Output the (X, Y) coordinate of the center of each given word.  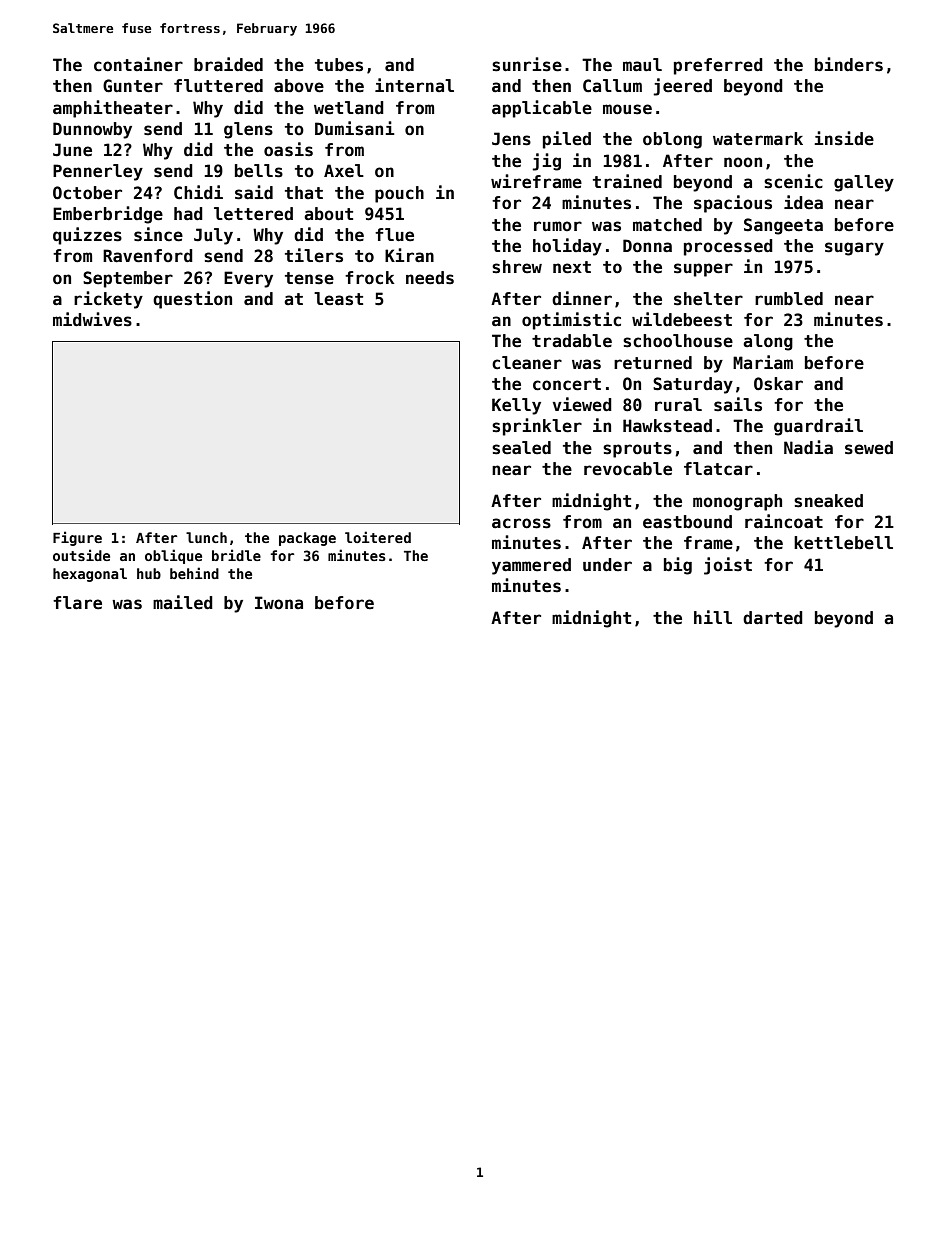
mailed (183, 602)
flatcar (718, 469)
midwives (92, 319)
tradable (572, 341)
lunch (206, 537)
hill (713, 617)
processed (728, 247)
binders (849, 64)
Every (248, 279)
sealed (521, 448)
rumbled (789, 299)
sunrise (527, 64)
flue (394, 235)
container (138, 64)
